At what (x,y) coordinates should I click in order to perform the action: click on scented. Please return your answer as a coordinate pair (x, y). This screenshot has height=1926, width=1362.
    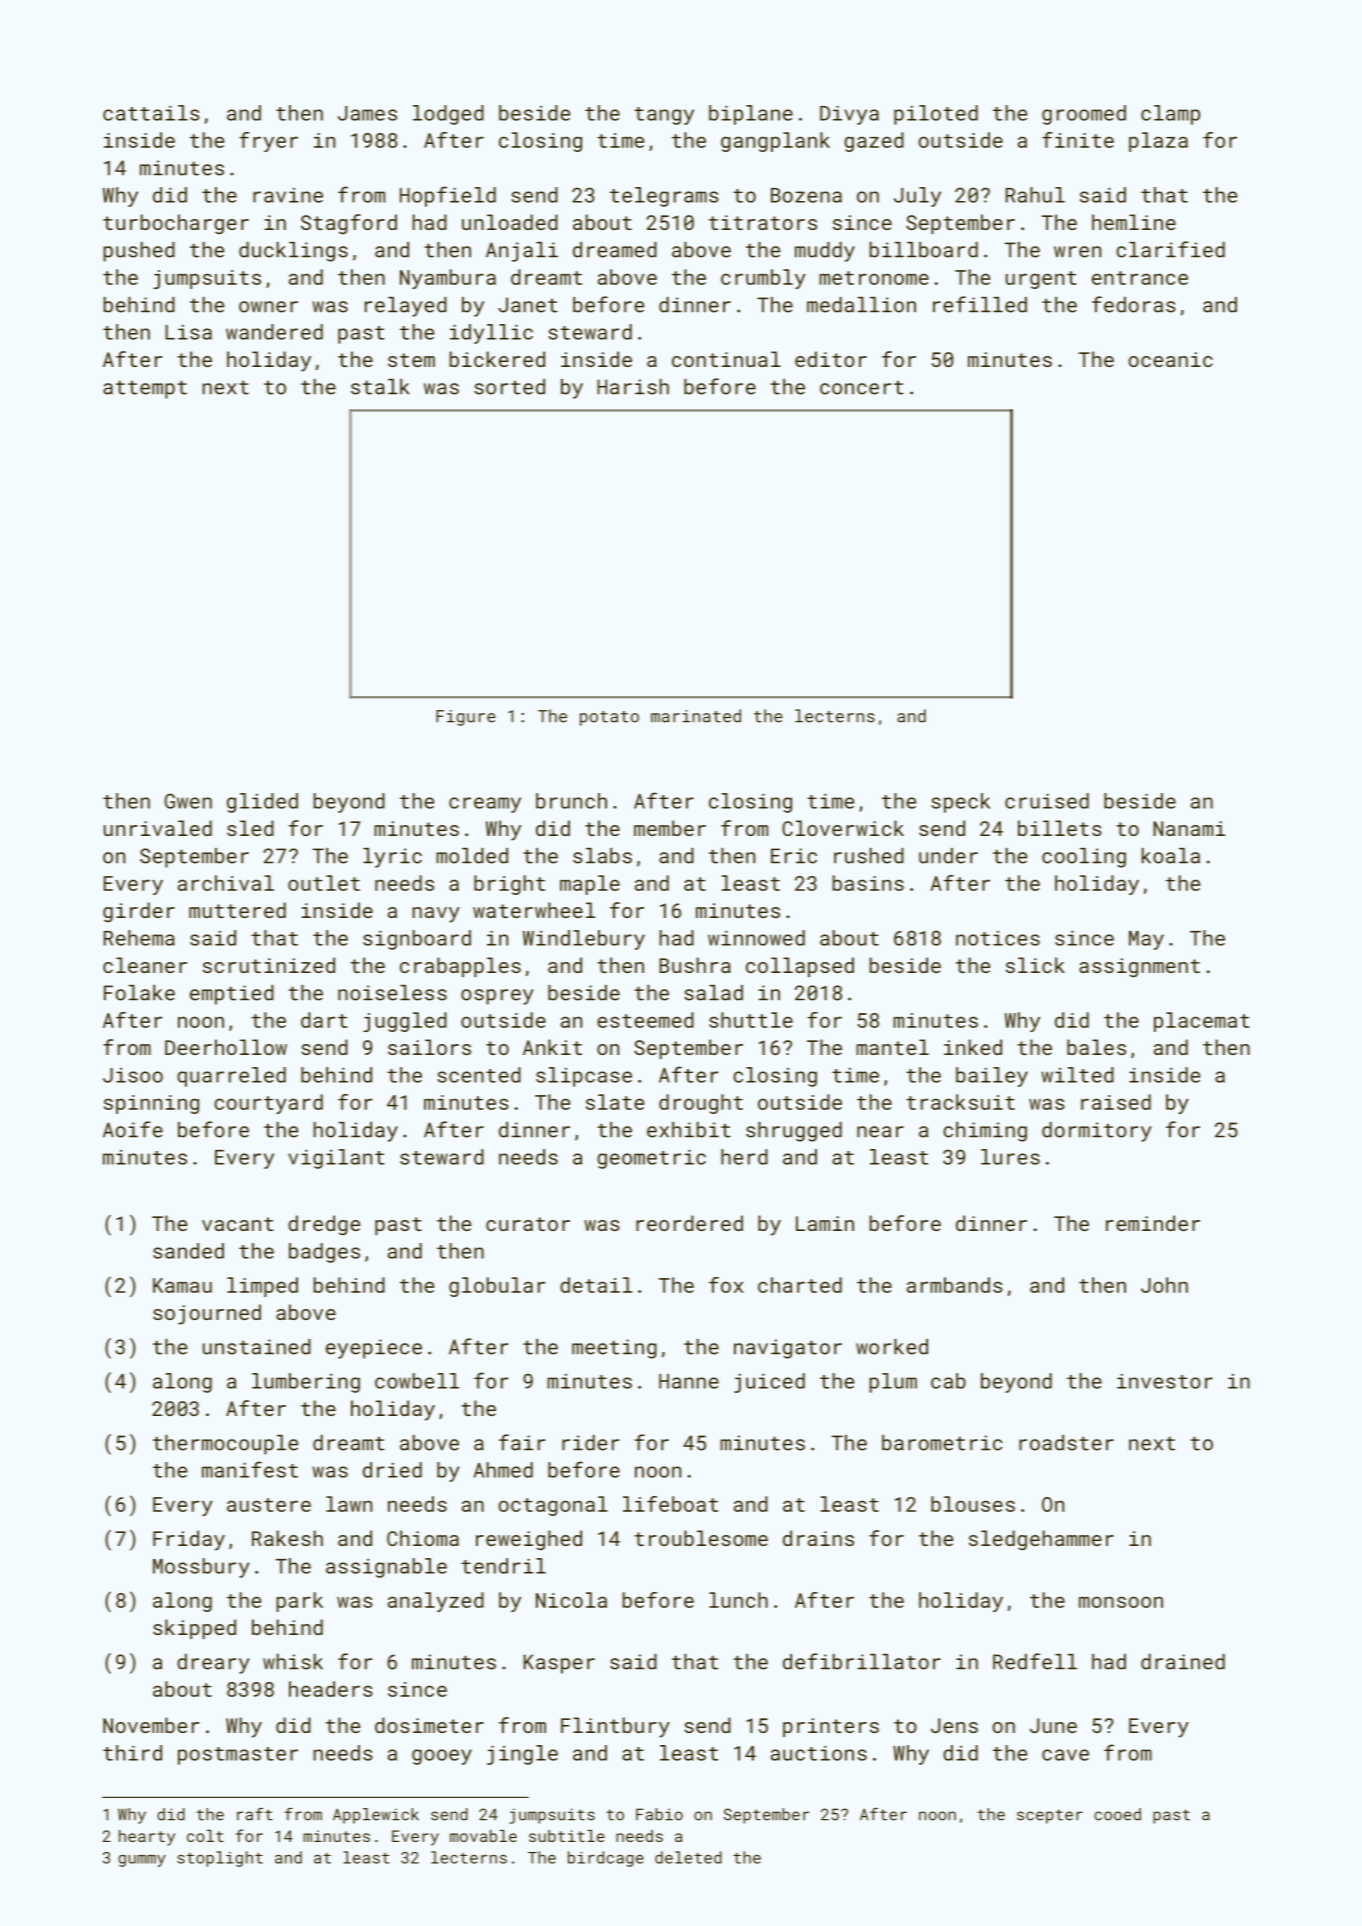
    Looking at the image, I should click on (479, 1075).
